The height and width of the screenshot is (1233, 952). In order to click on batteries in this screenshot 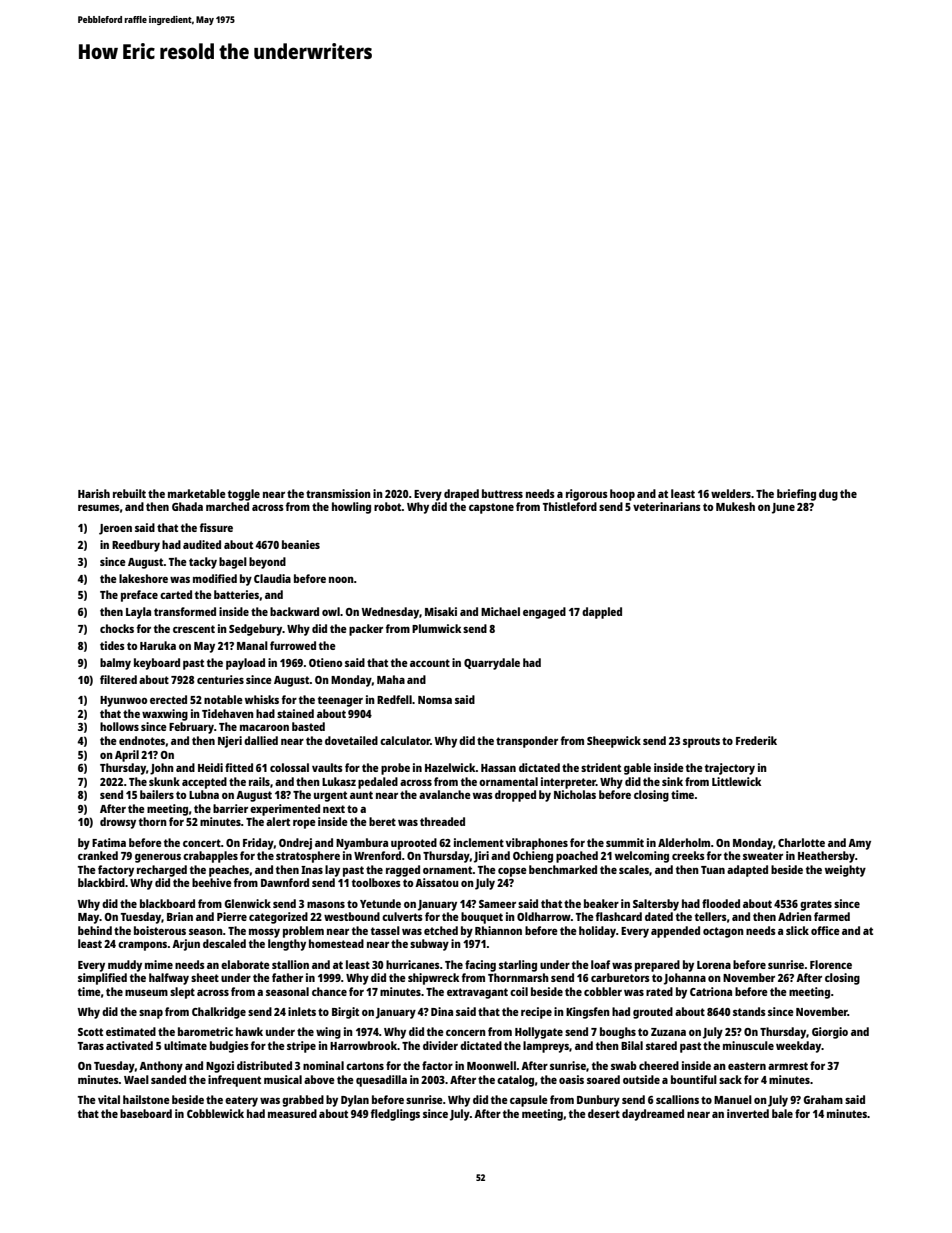, I will do `click(236, 594)`.
